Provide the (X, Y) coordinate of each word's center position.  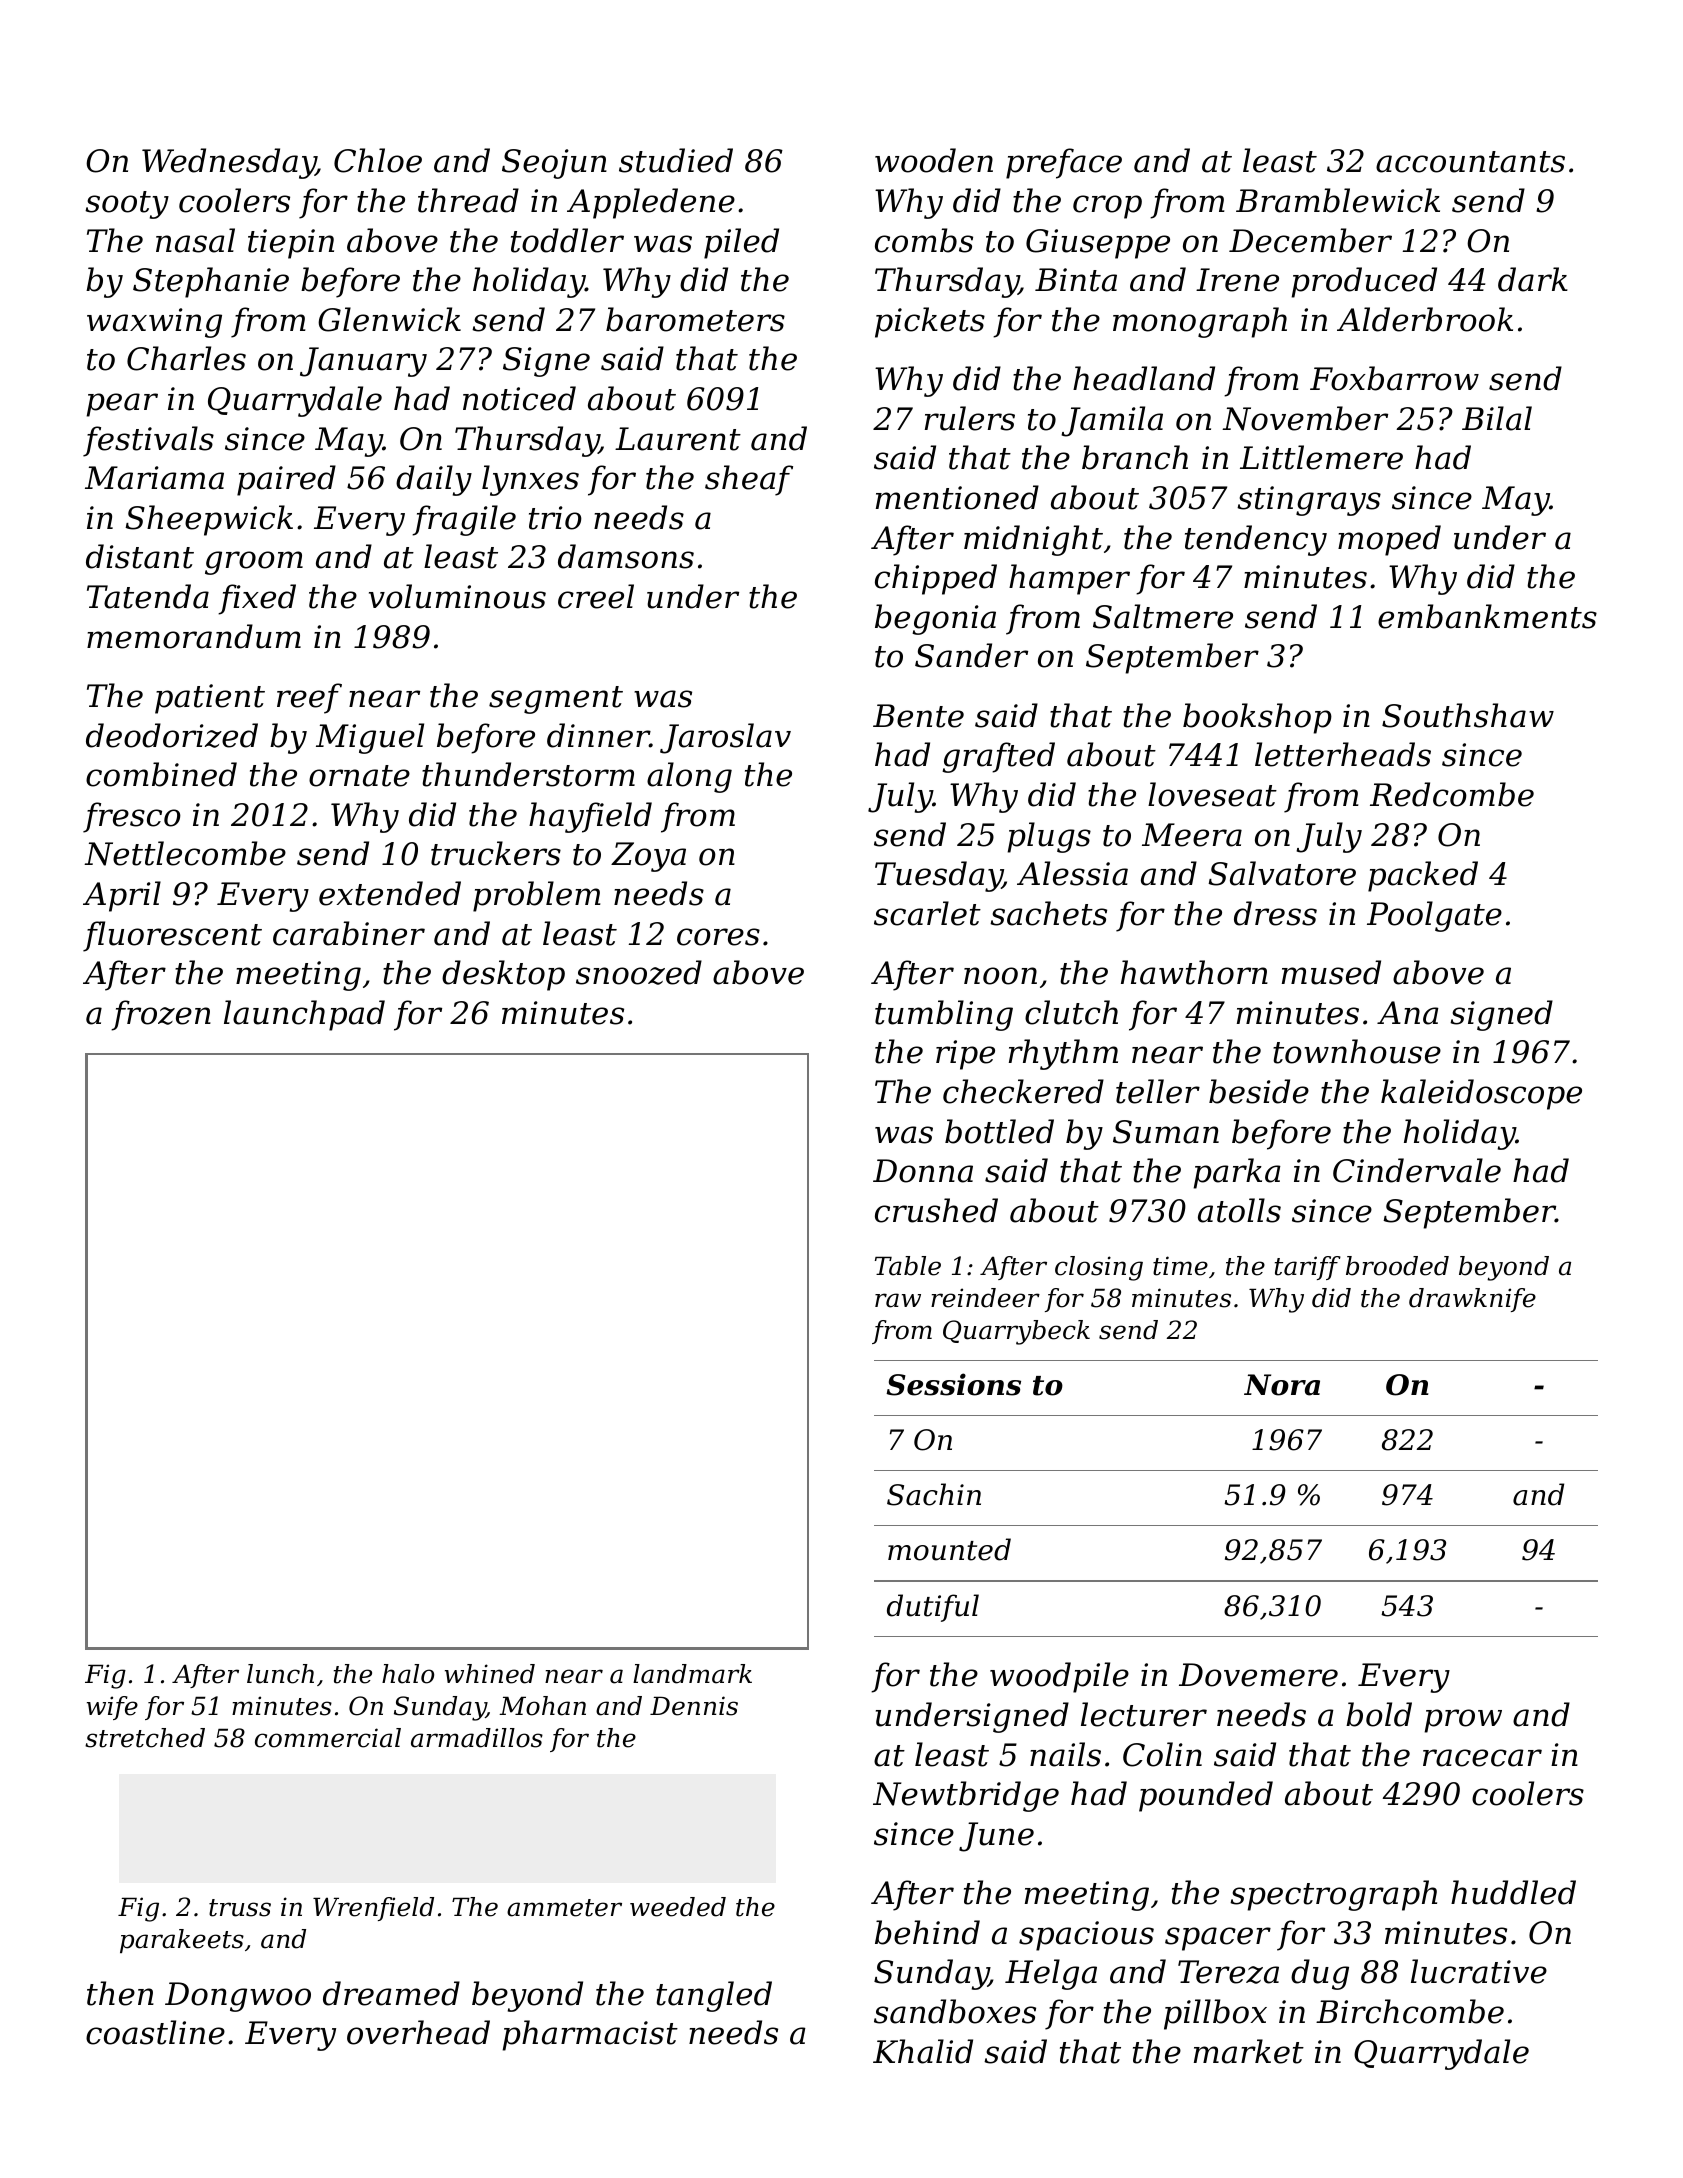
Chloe (378, 160)
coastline (155, 2032)
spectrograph (1333, 1895)
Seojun (554, 164)
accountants (1470, 162)
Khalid (923, 2051)
